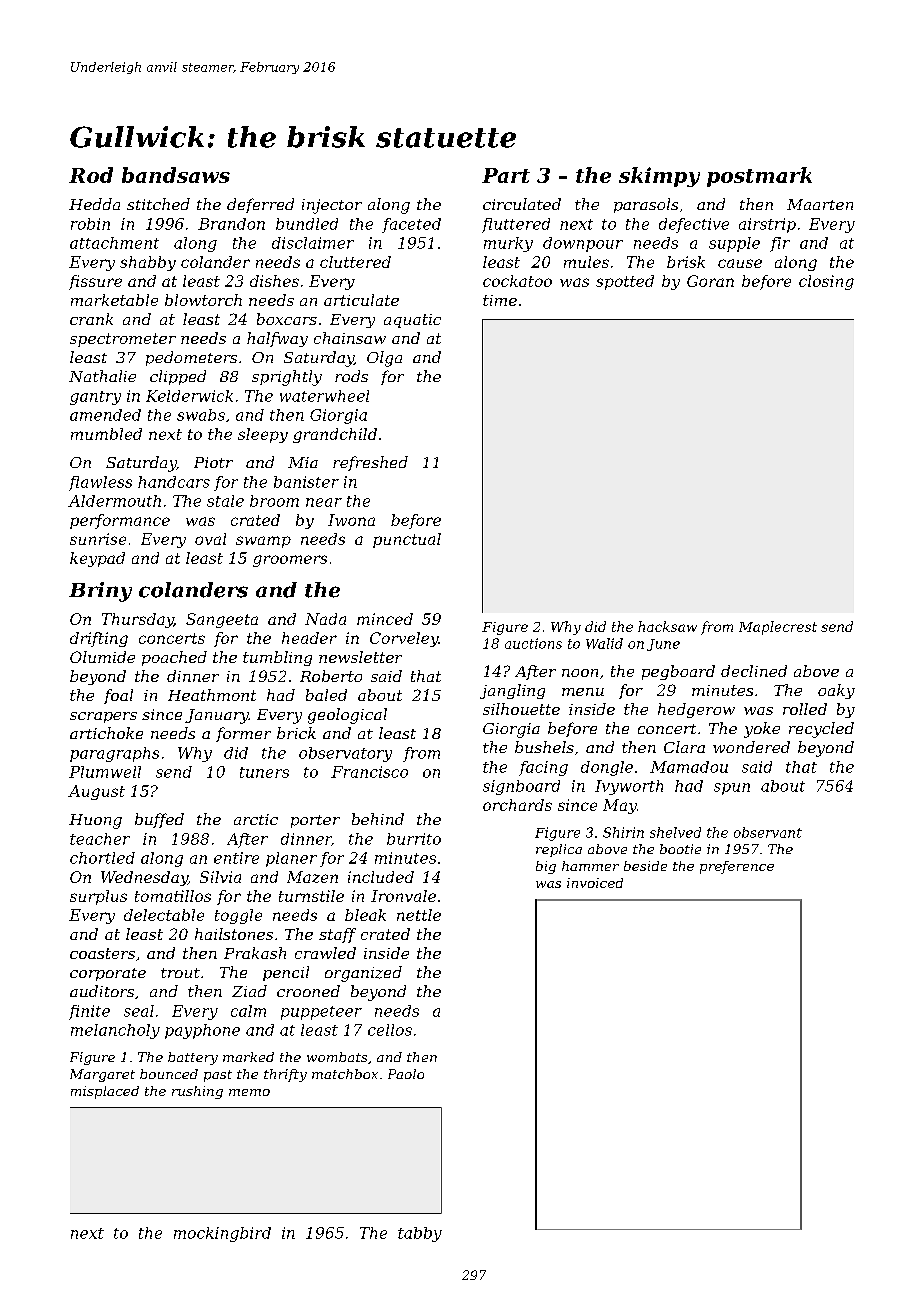 The image size is (924, 1308). What do you see at coordinates (778, 628) in the screenshot?
I see `Maplecrest` at bounding box center [778, 628].
